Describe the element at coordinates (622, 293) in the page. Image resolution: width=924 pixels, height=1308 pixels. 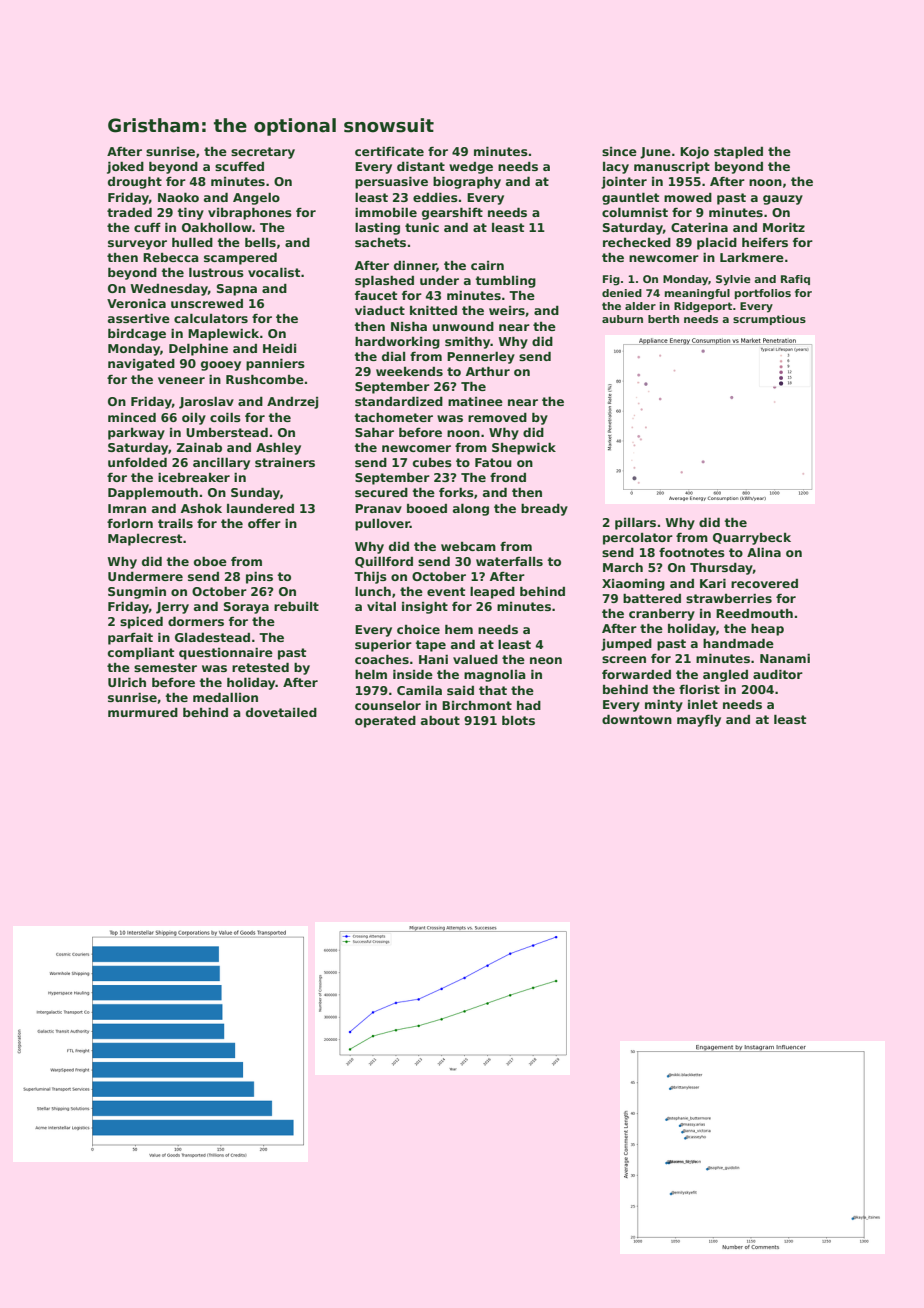
I see `denied` at that location.
